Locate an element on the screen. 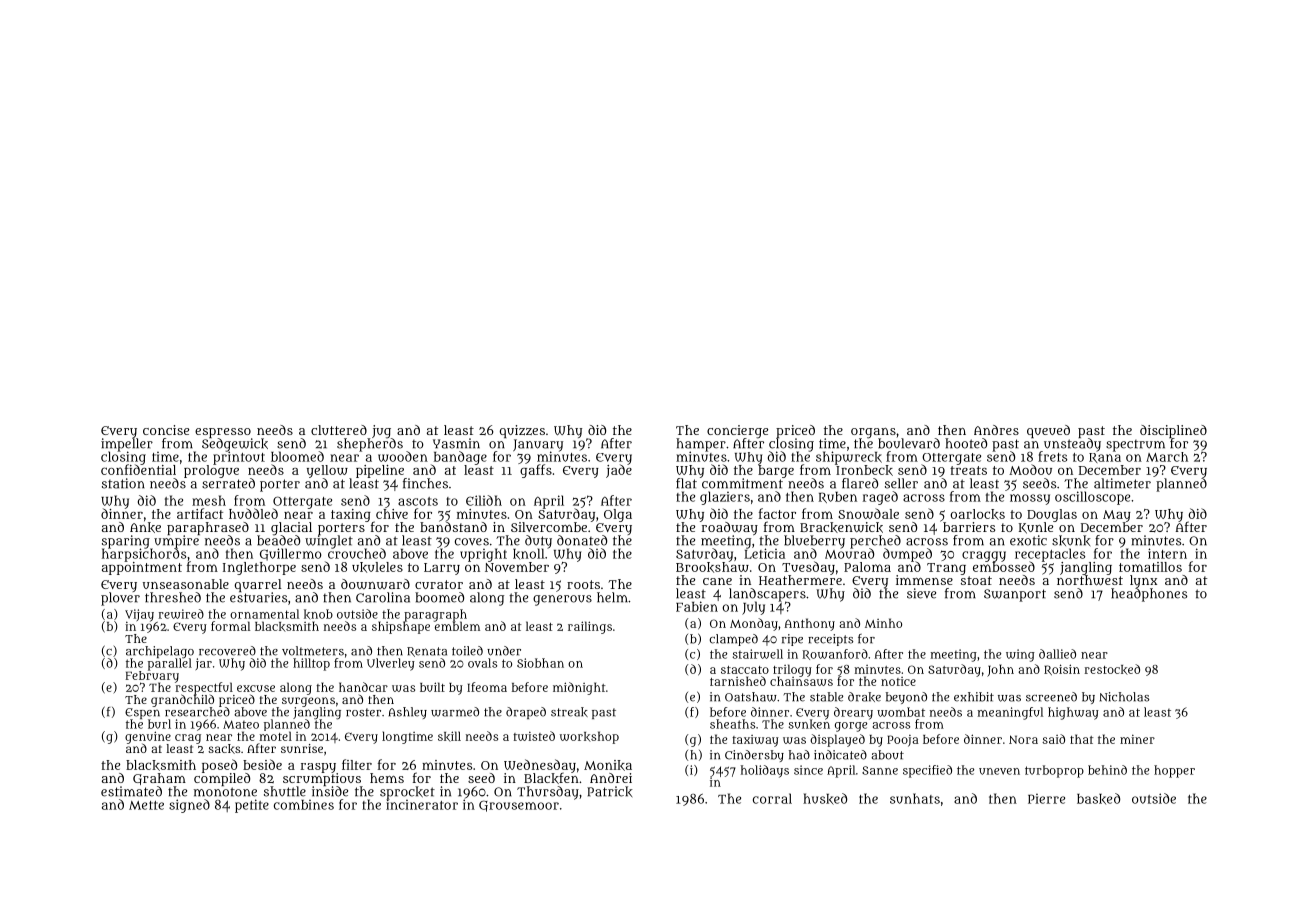 The width and height of the screenshot is (1308, 924). restocked is located at coordinates (1112, 669).
